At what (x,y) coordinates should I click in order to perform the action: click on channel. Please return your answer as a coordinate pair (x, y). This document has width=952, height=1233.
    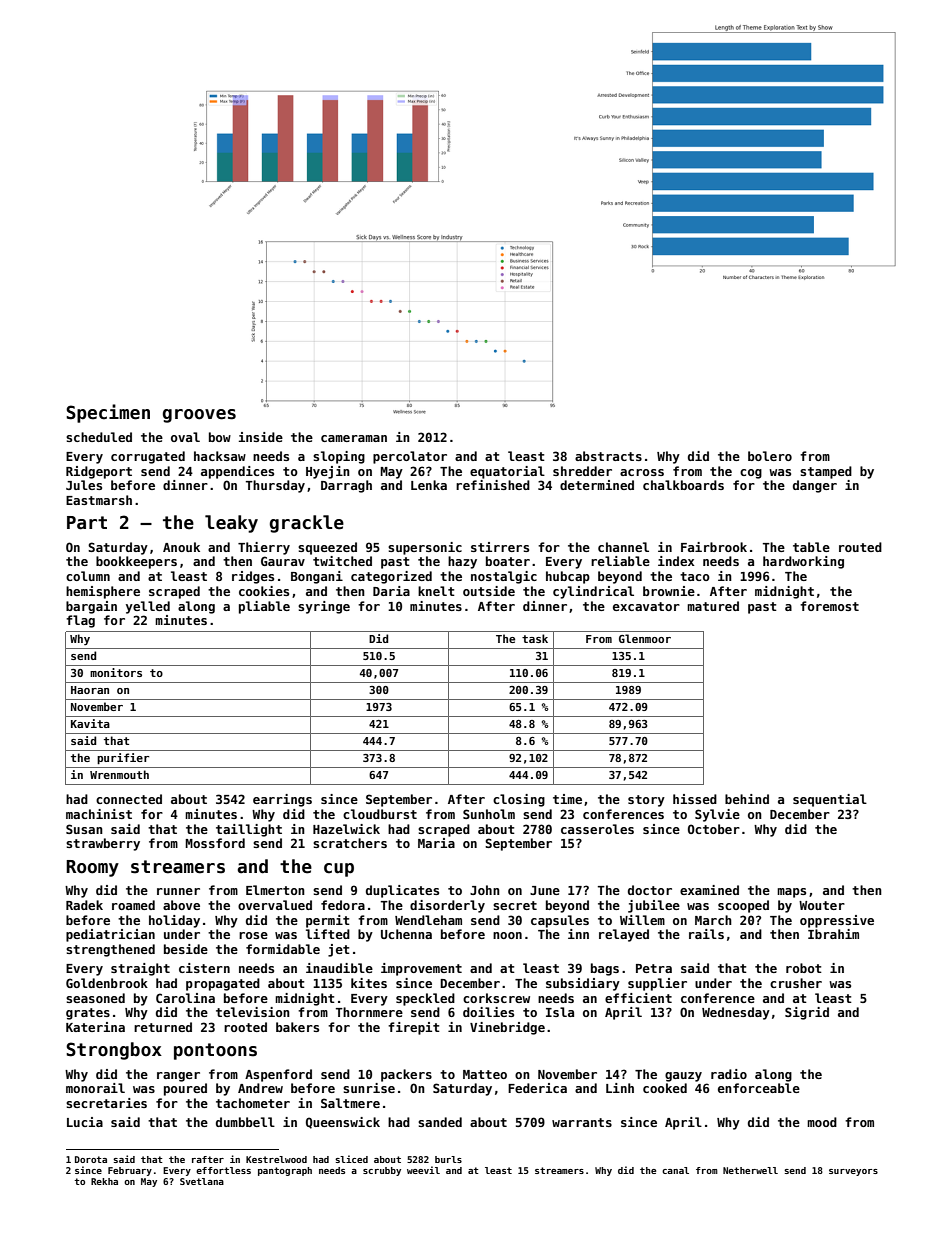
    Looking at the image, I should click on (623, 547).
